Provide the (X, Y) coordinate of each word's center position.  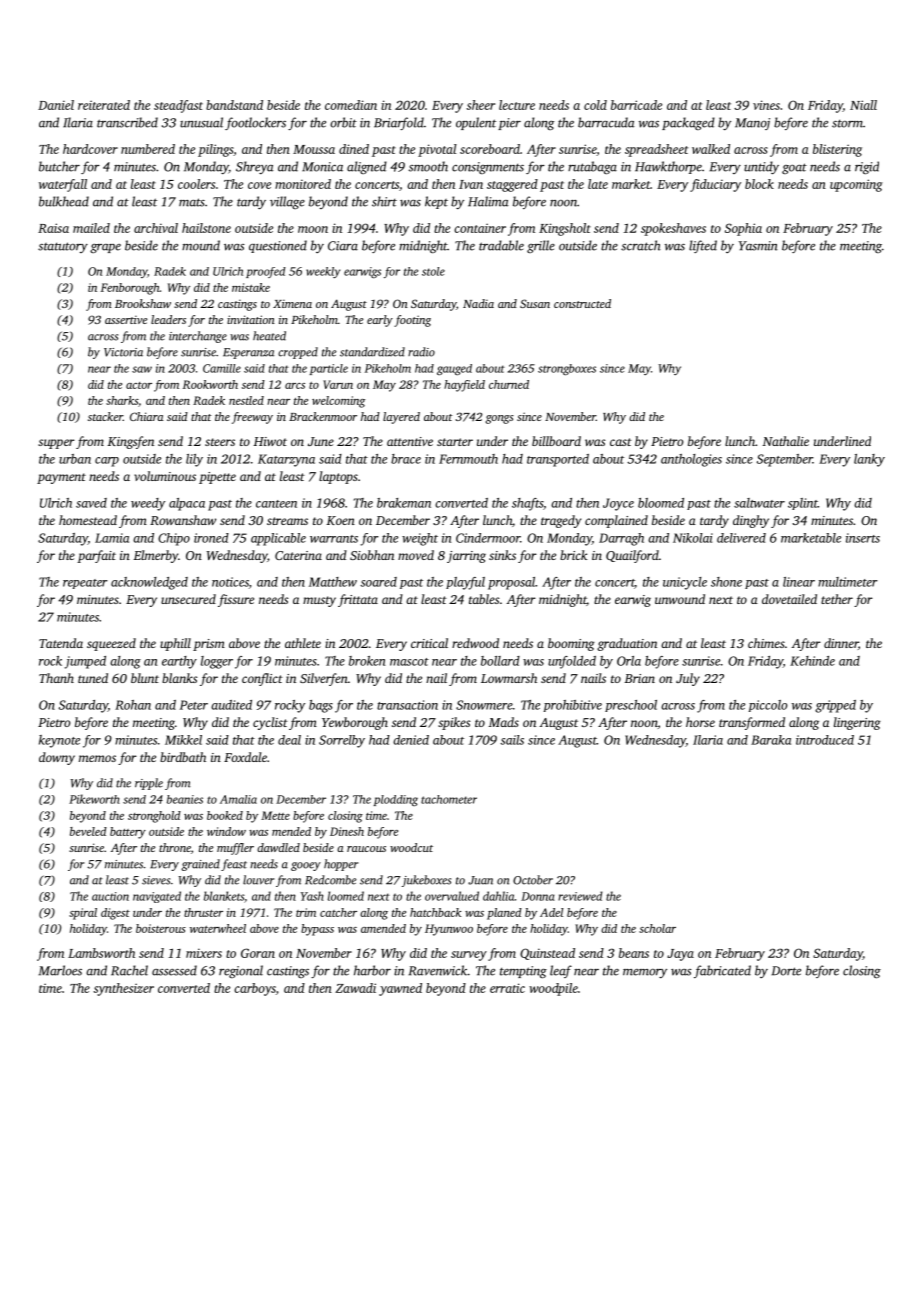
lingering (857, 723)
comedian (351, 105)
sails (512, 740)
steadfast (178, 106)
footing (412, 321)
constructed (582, 303)
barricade (636, 105)
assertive (126, 319)
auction (110, 896)
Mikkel (183, 740)
